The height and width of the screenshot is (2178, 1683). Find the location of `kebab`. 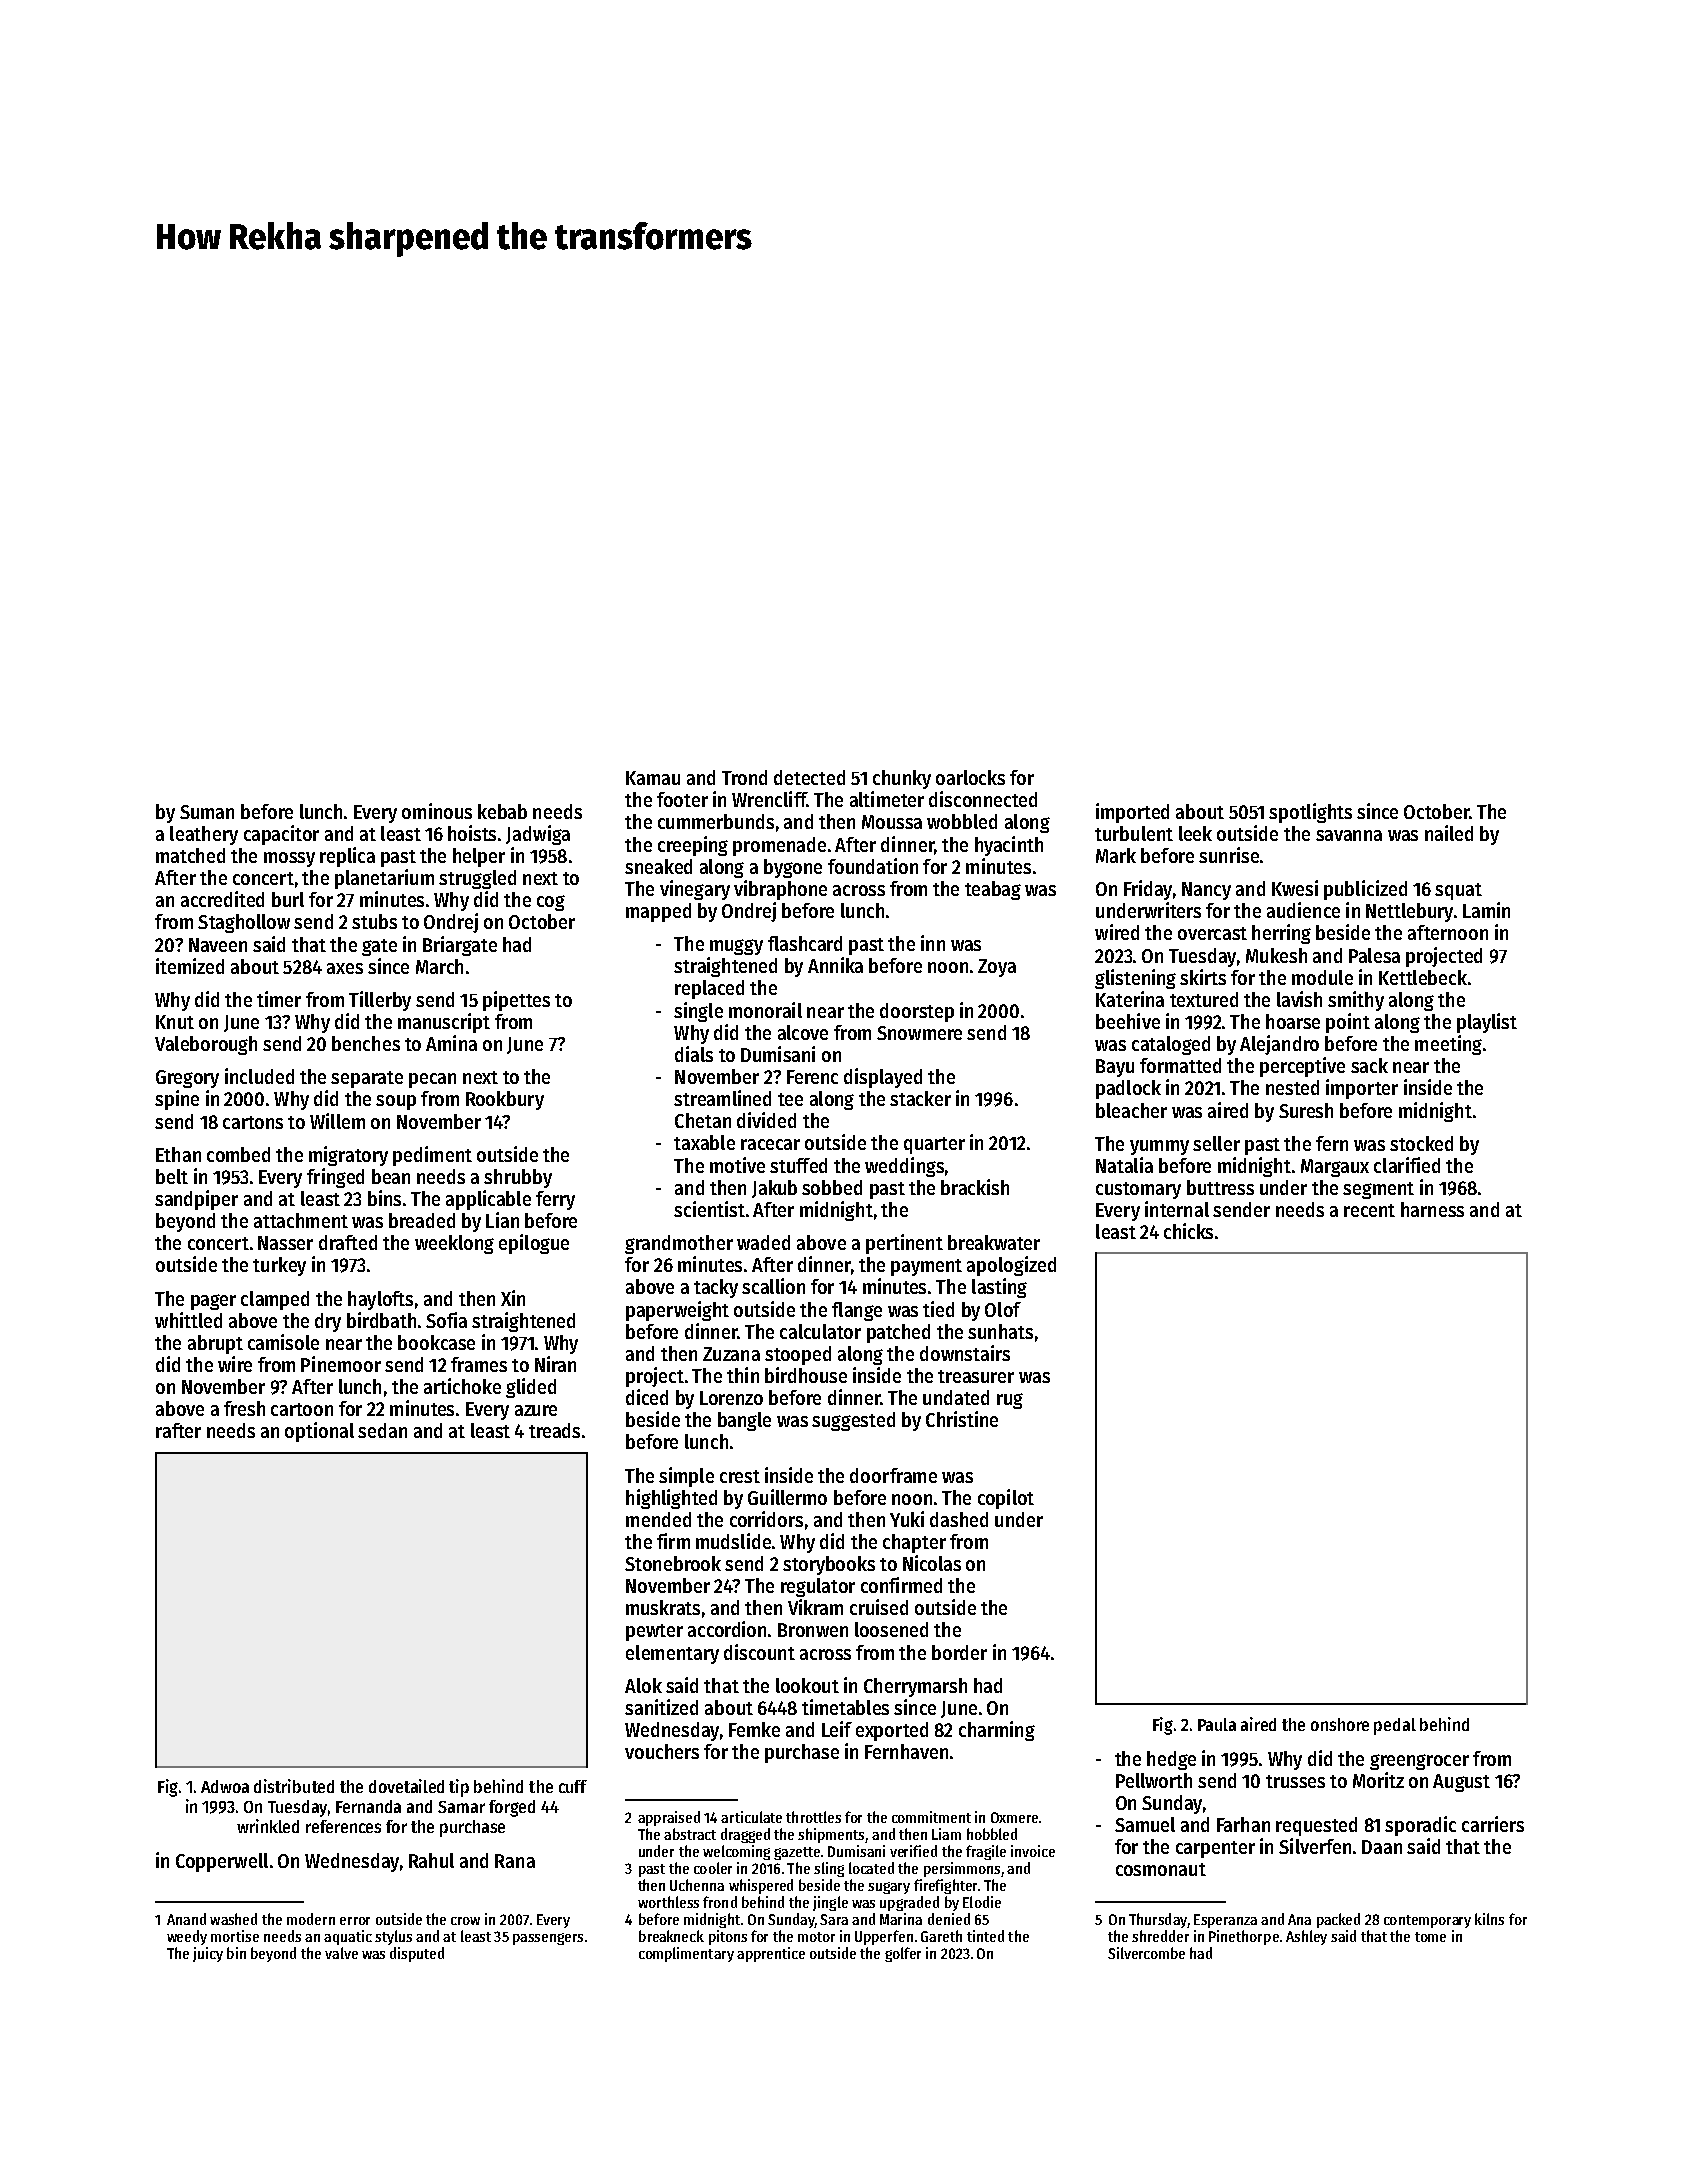

kebab is located at coordinates (502, 811).
